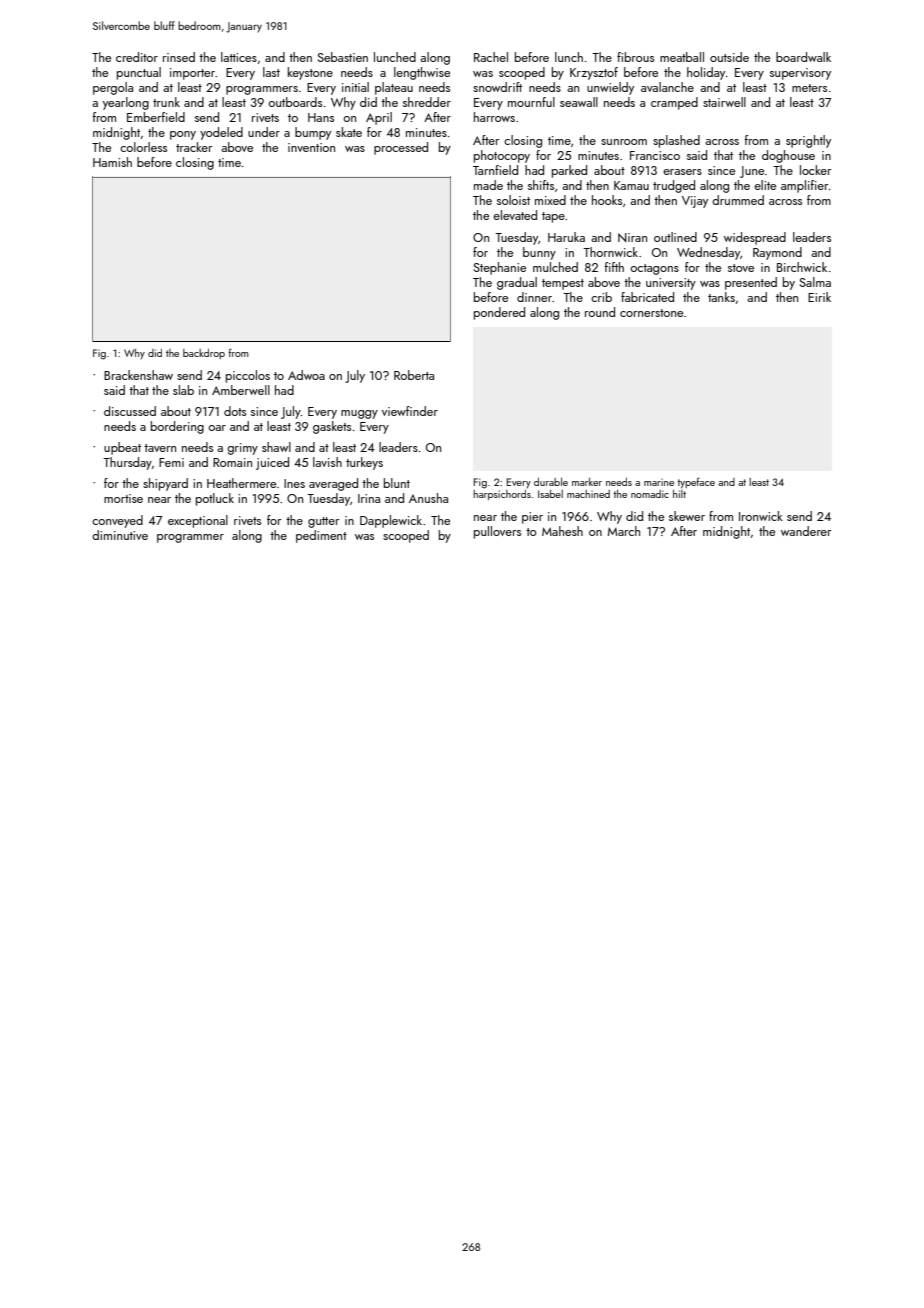 Image resolution: width=924 pixels, height=1308 pixels. Describe the element at coordinates (500, 268) in the image. I see `Stephanie` at that location.
